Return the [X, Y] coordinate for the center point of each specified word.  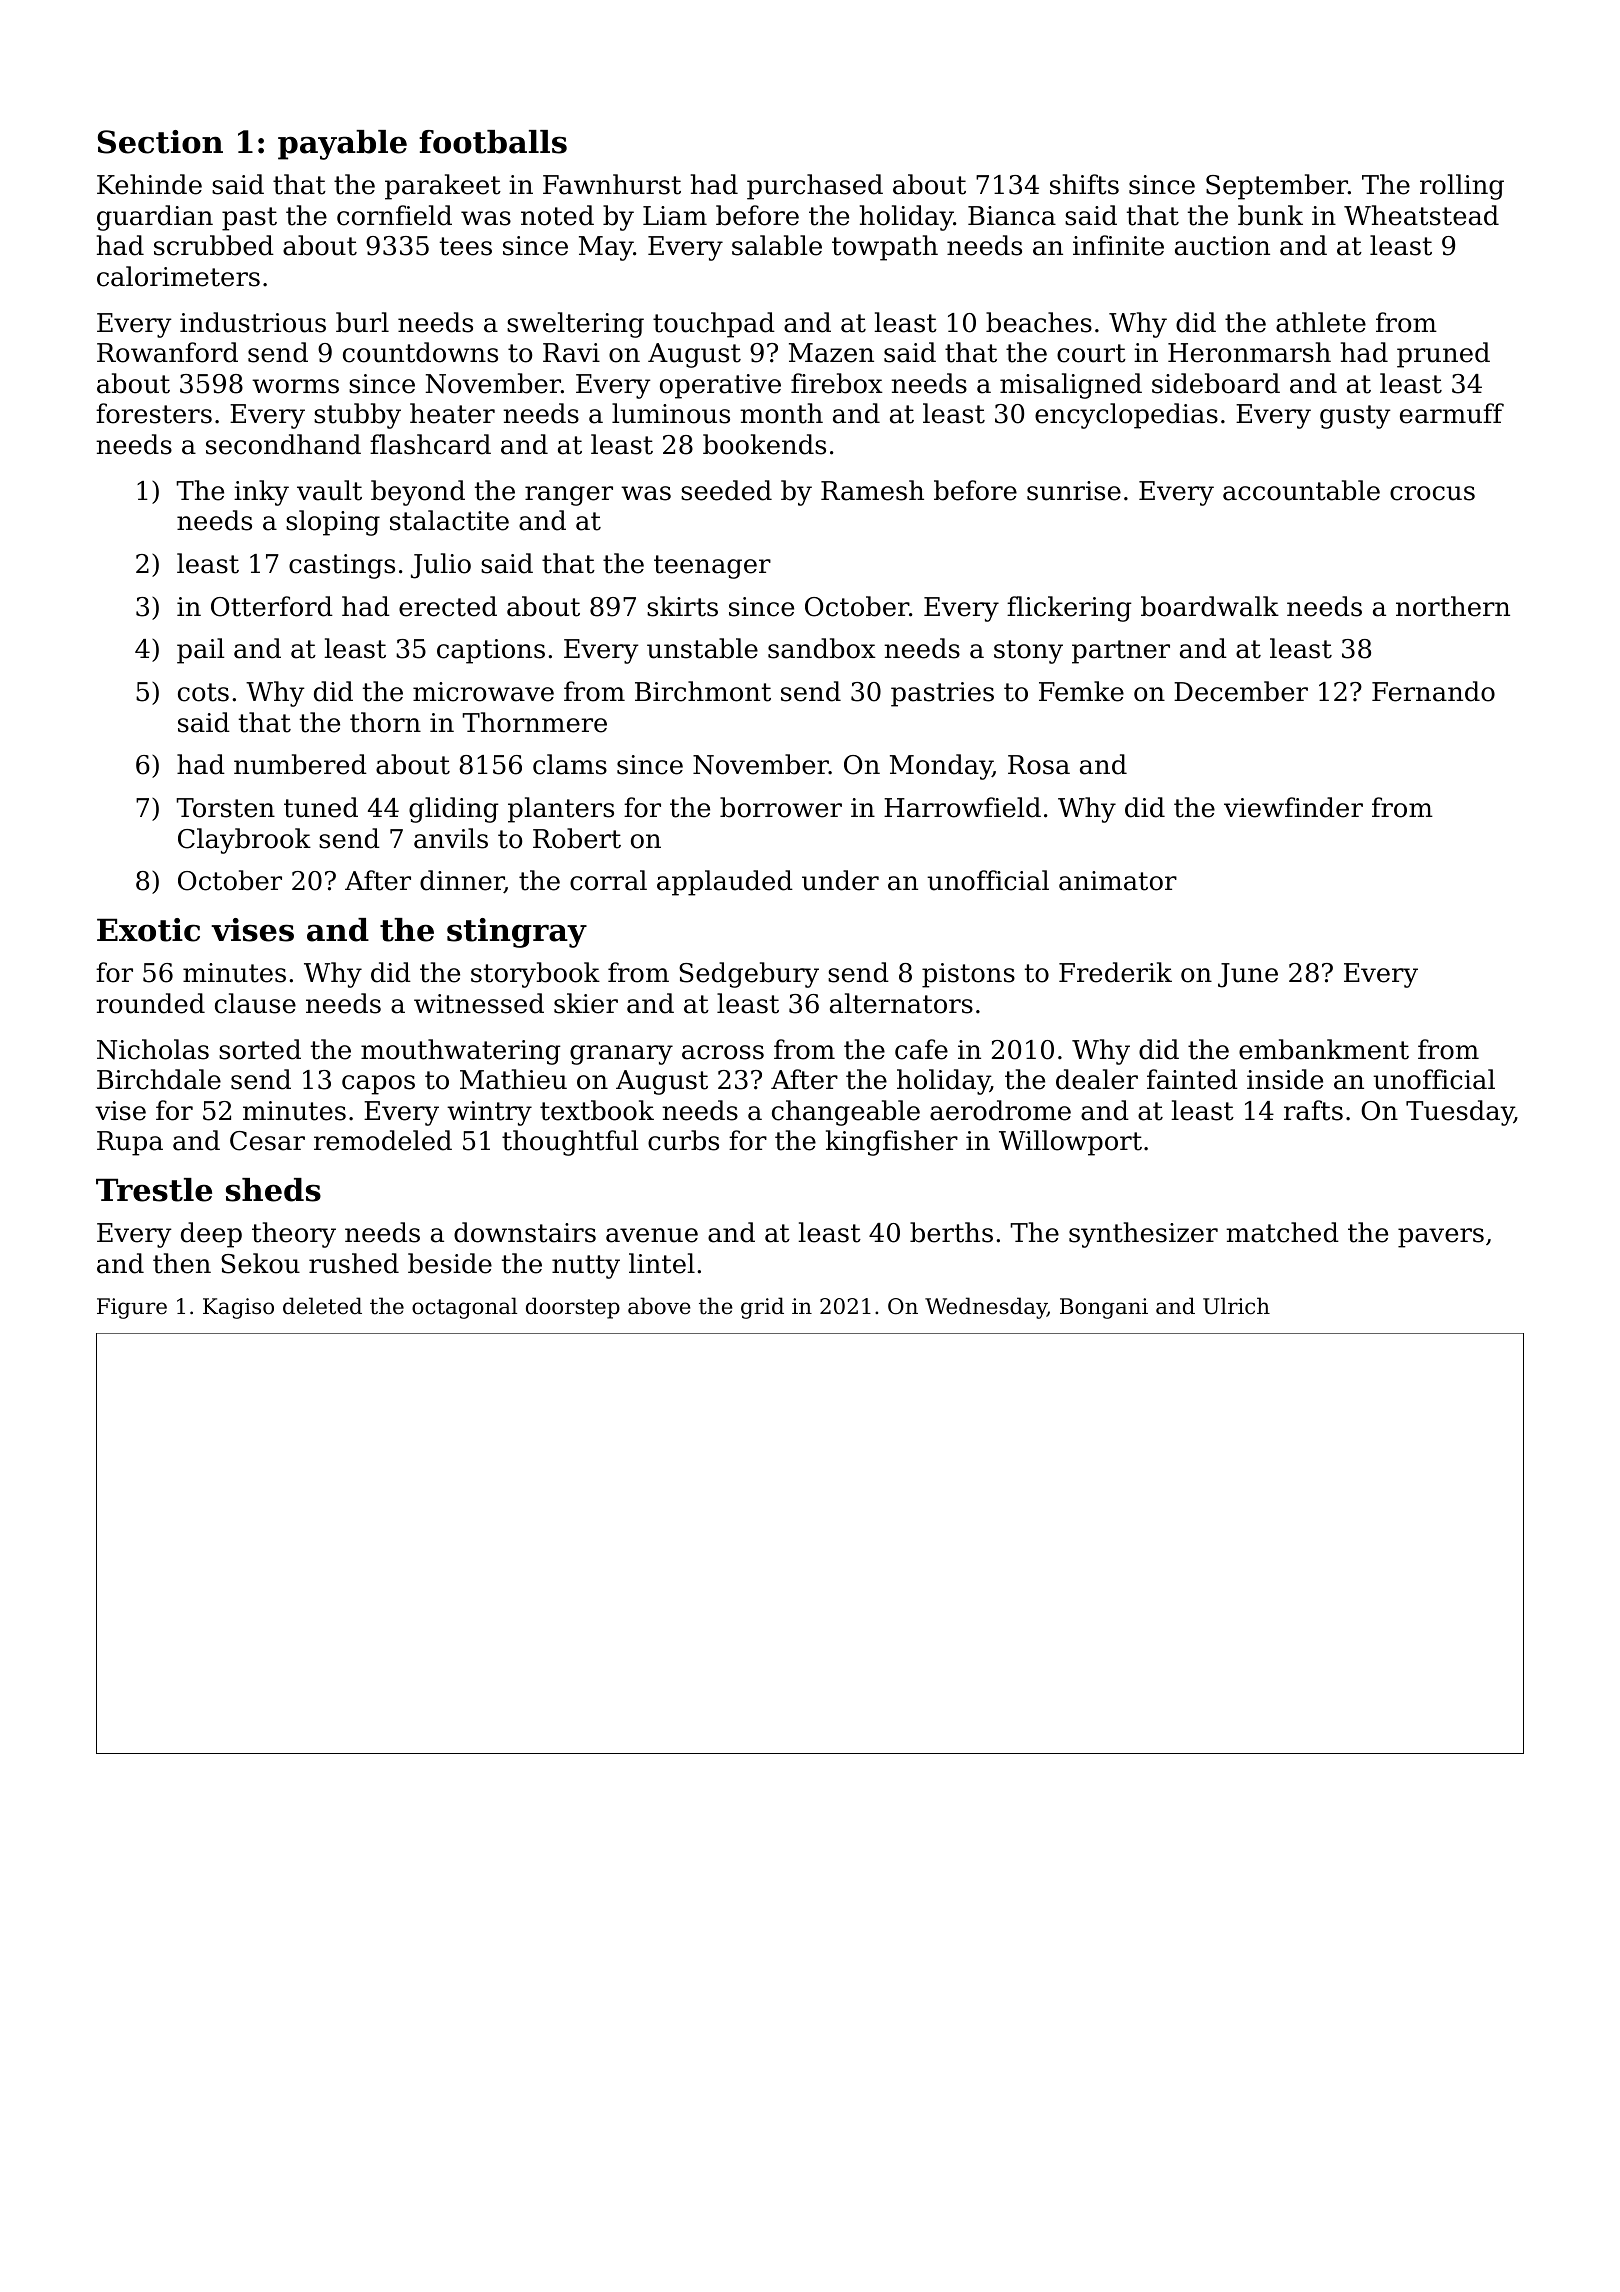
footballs [493, 142]
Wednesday [986, 1308]
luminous [671, 413]
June [1248, 975]
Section [160, 142]
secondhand [283, 444]
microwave [483, 692]
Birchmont [703, 691]
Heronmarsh [1249, 352]
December [1241, 691]
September [1277, 187]
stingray [517, 933]
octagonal [464, 1308]
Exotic [148, 930]
